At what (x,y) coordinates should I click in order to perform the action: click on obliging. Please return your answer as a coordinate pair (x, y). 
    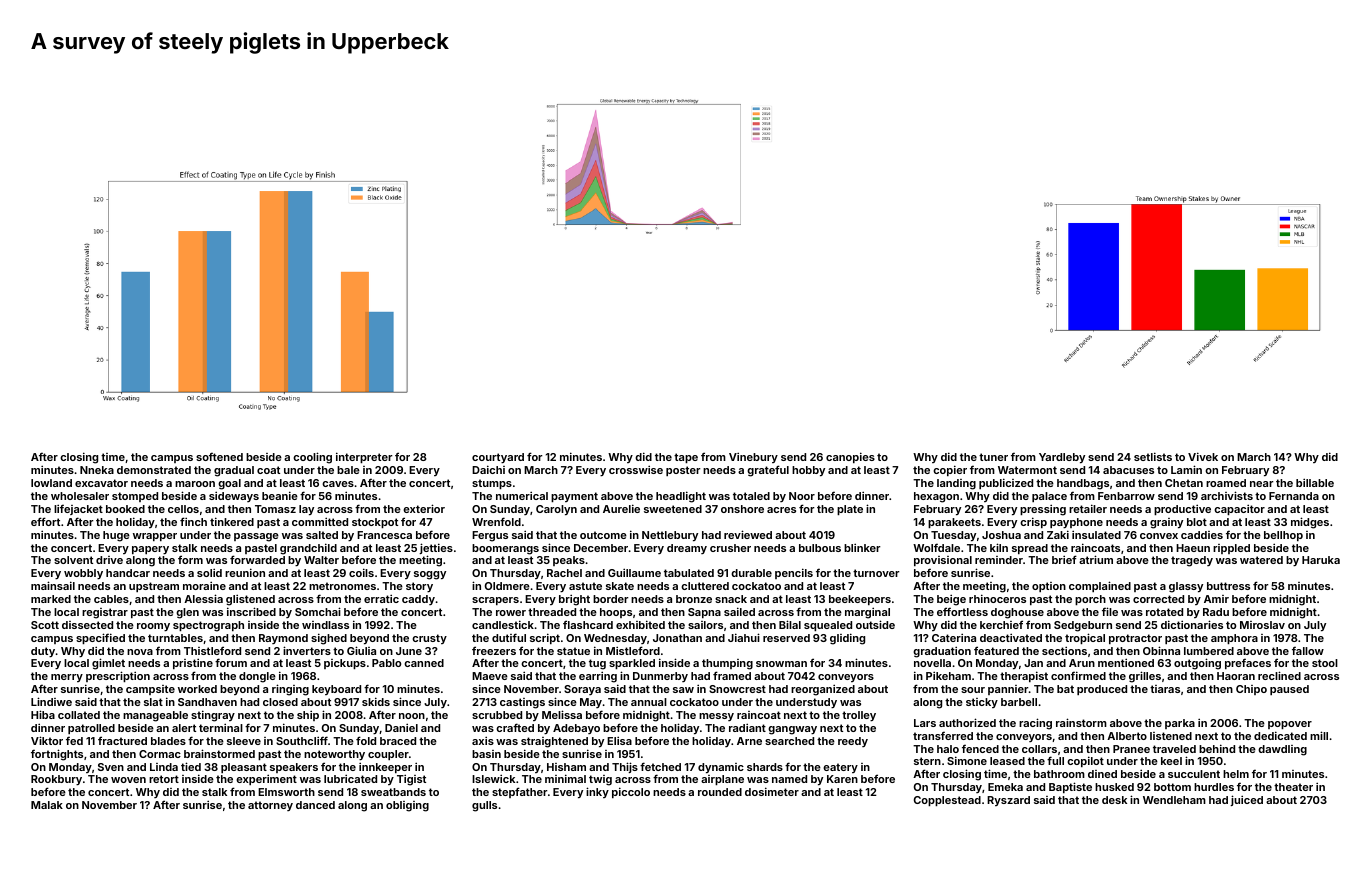
    Looking at the image, I should click on (407, 806).
